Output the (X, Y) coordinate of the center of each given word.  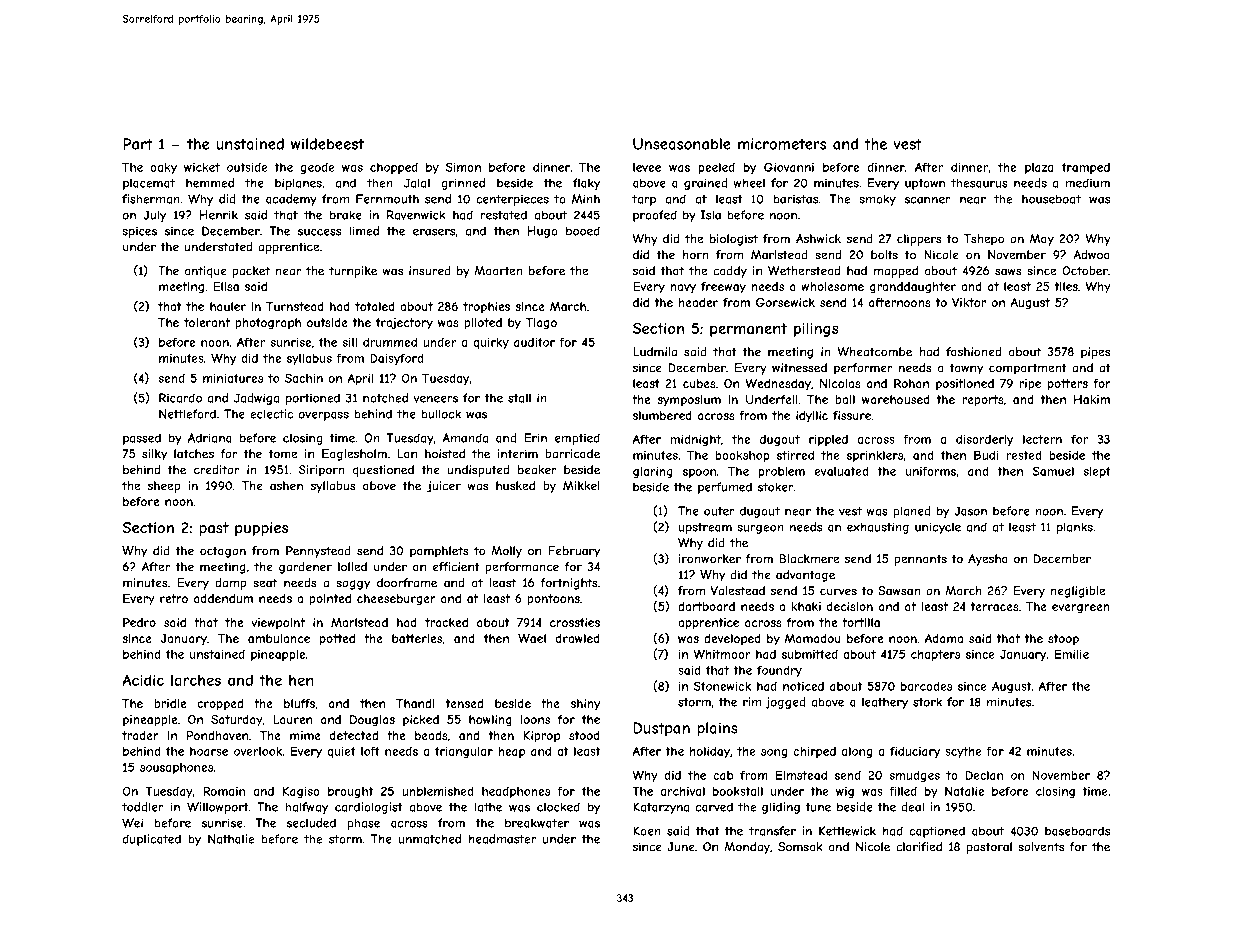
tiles (1066, 286)
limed (364, 231)
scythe (963, 752)
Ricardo (180, 398)
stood (584, 735)
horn (696, 255)
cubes (699, 383)
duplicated (152, 840)
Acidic (143, 680)
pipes (1095, 353)
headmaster (502, 839)
